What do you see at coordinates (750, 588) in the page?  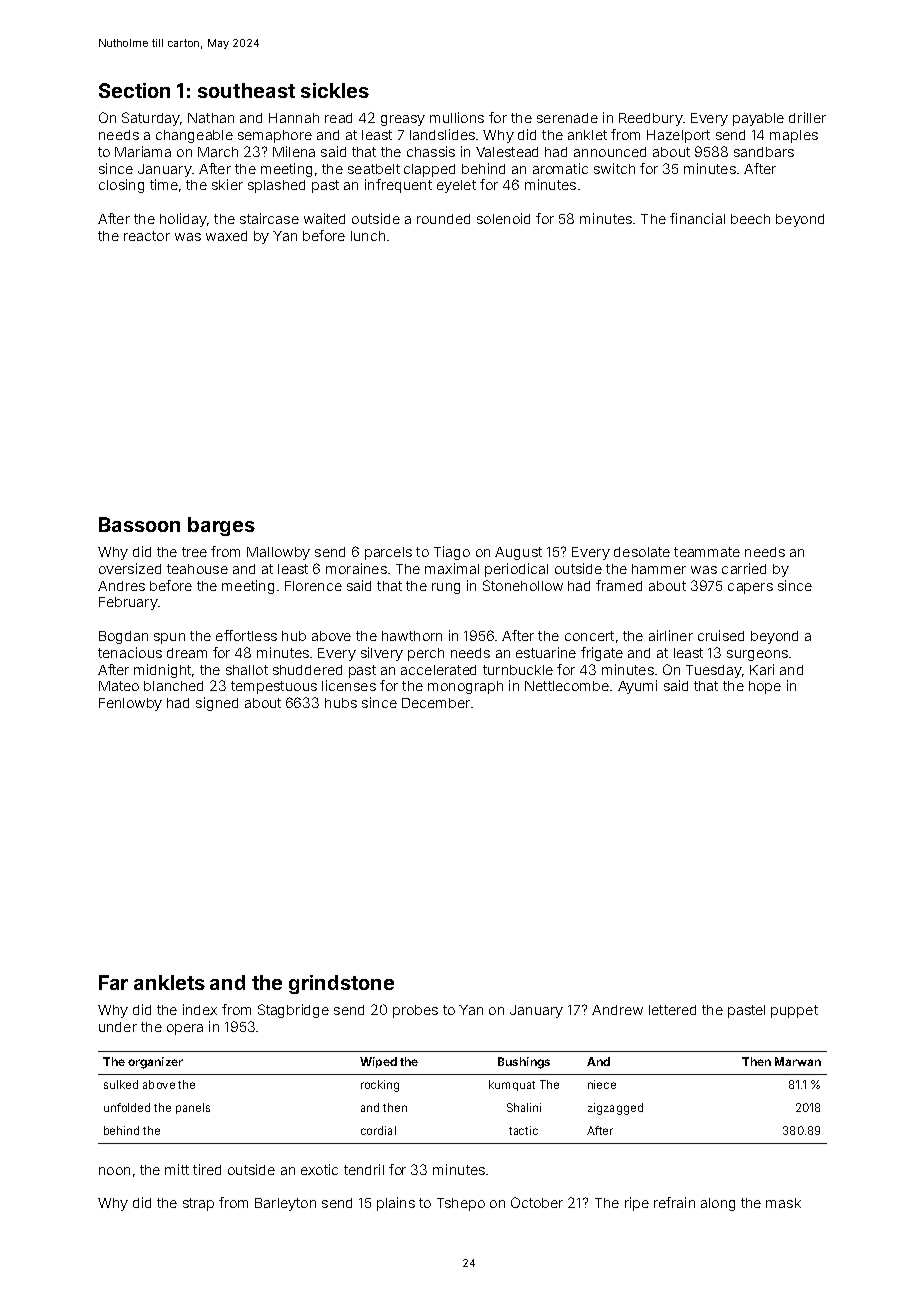 I see `capers` at bounding box center [750, 588].
